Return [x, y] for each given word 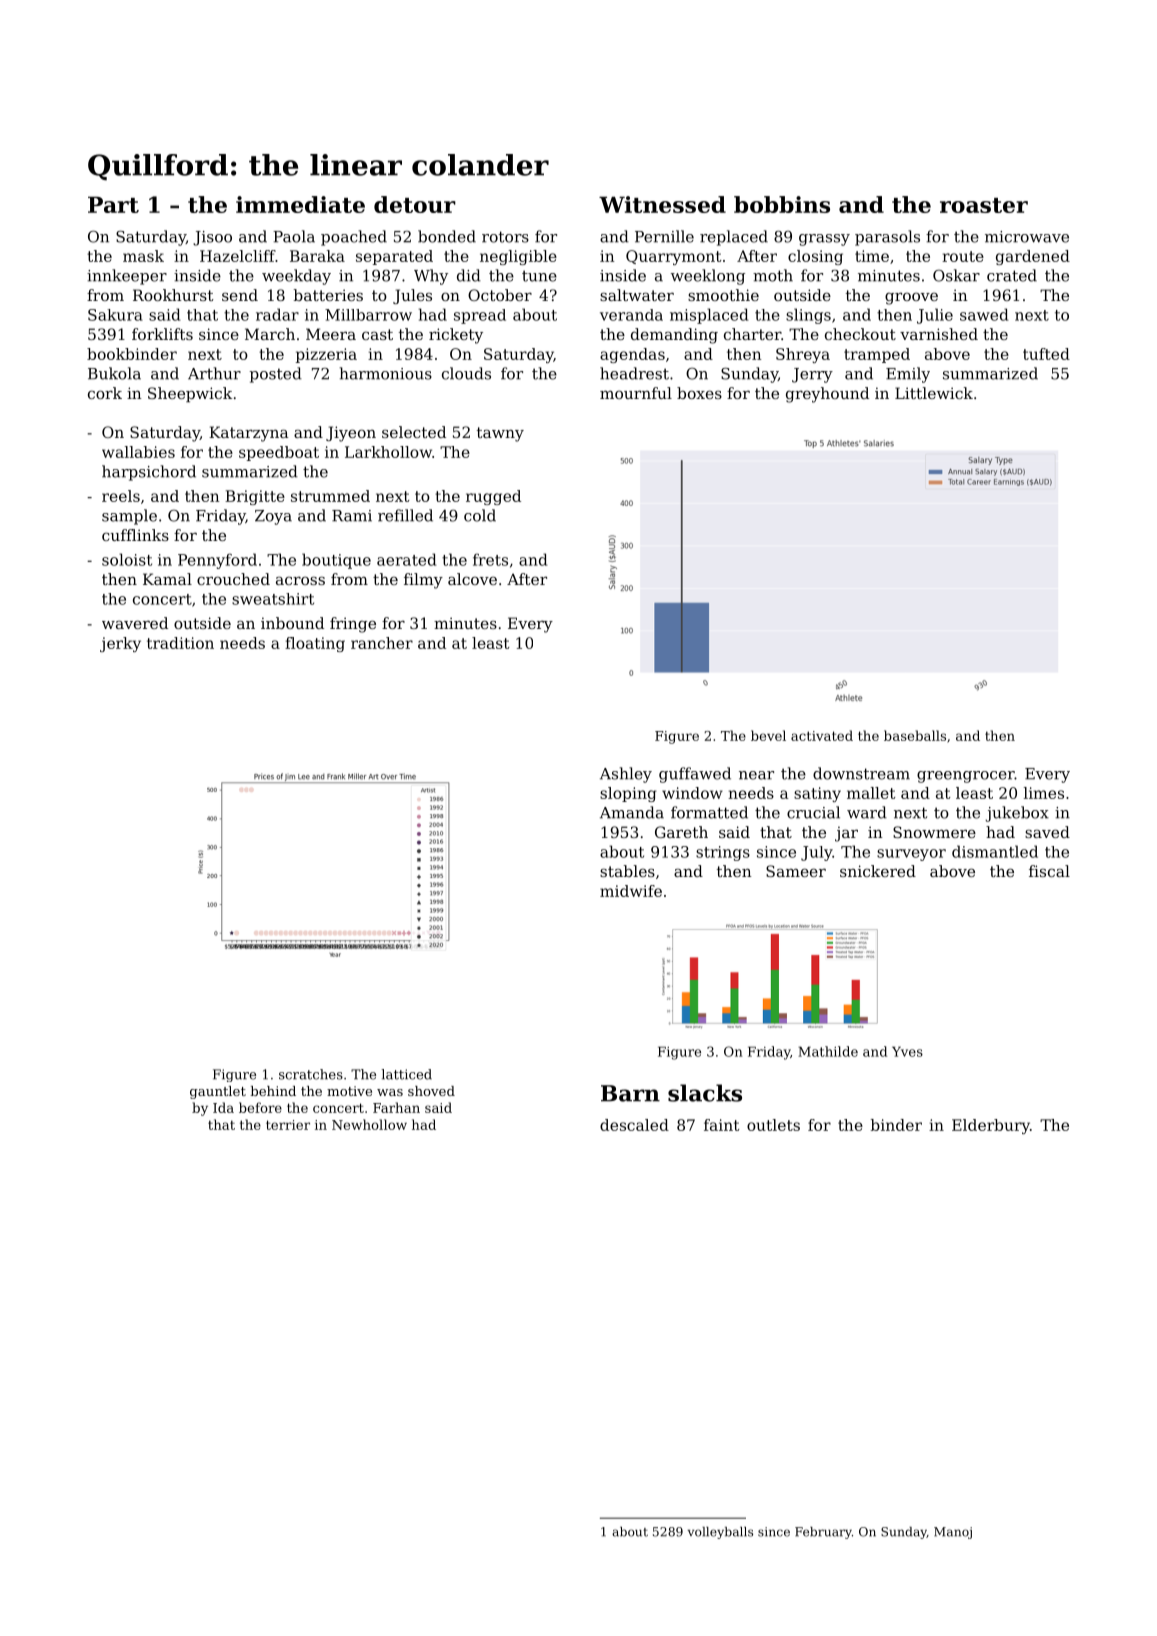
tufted [1046, 354]
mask [143, 256]
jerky [120, 644]
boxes [699, 393]
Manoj [953, 1533]
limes [1044, 793]
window [692, 793]
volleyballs [720, 1533]
